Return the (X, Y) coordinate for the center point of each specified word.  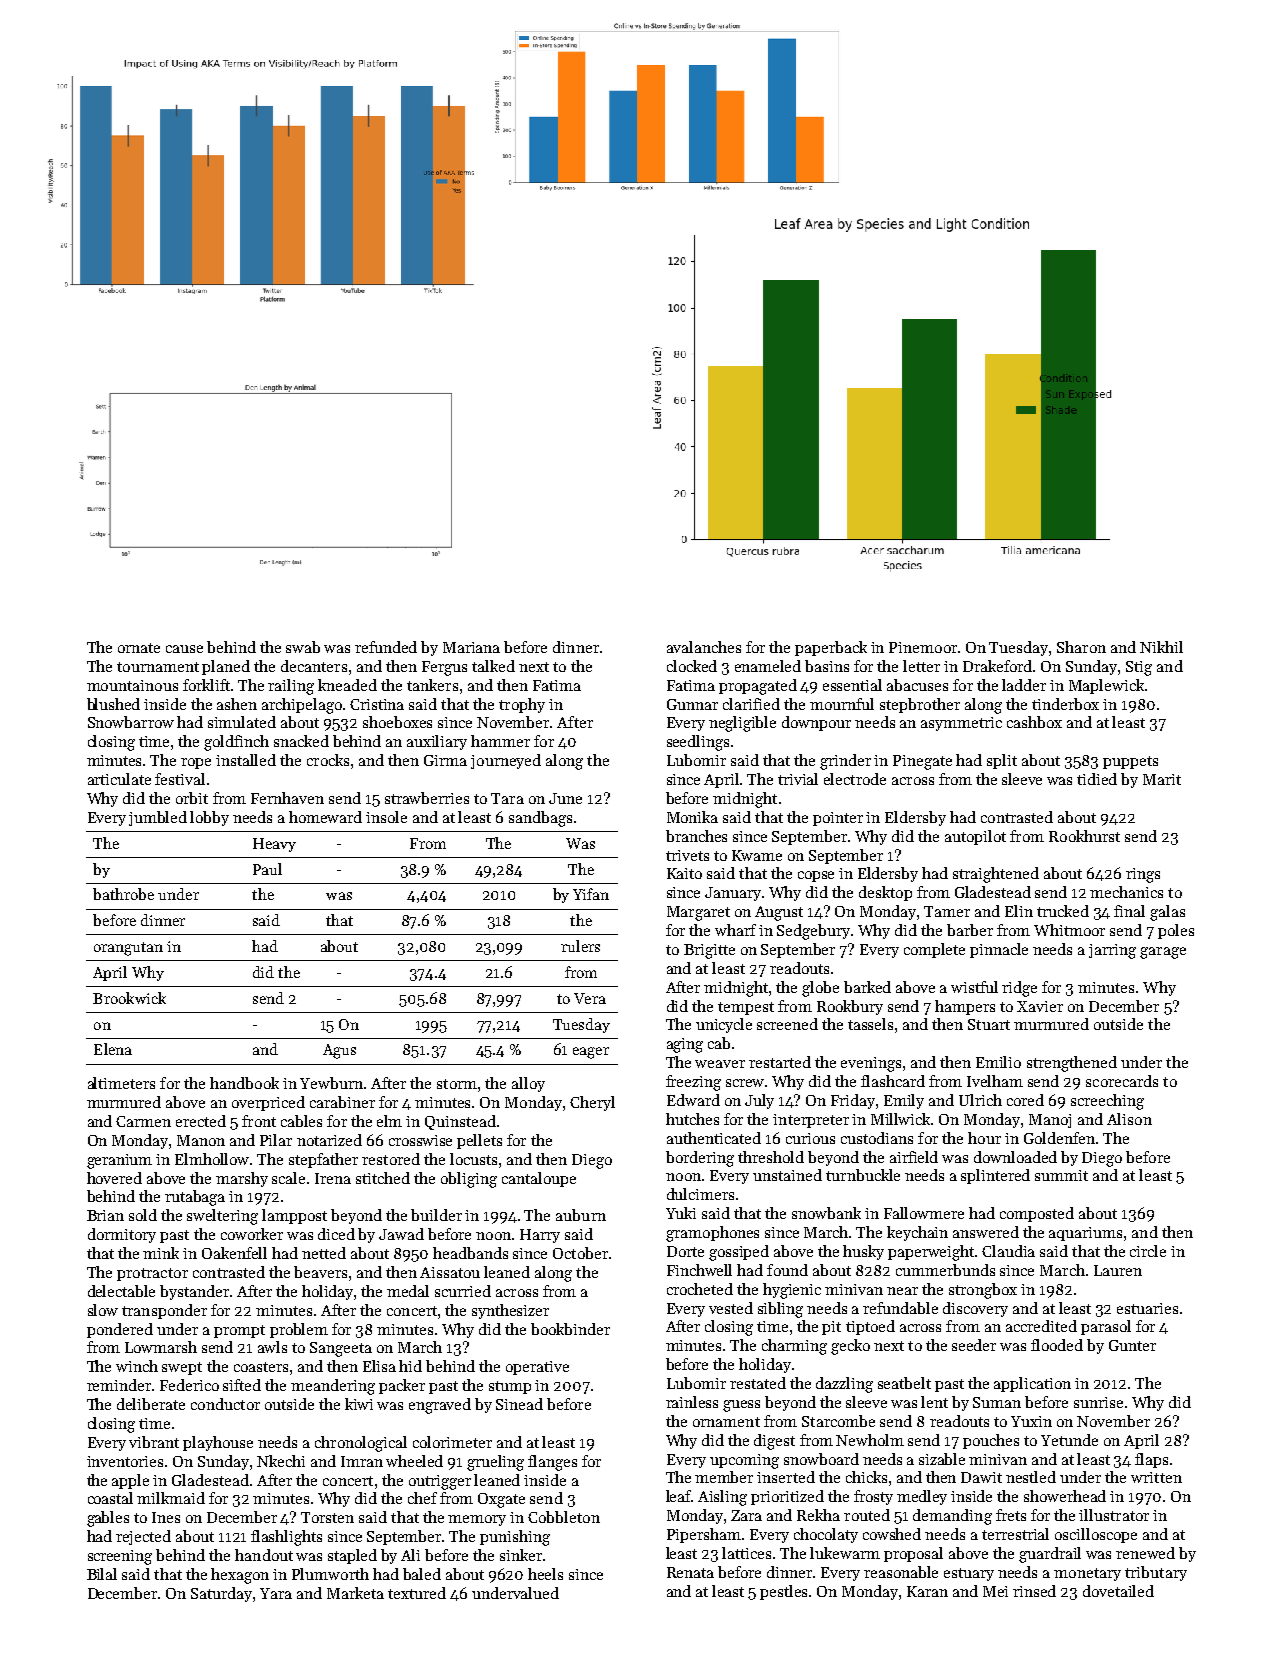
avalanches (704, 647)
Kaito (684, 873)
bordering (700, 1159)
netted (324, 1253)
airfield (914, 1157)
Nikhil (1161, 647)
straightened (996, 875)
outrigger (440, 1482)
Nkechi (281, 1461)
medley (922, 1497)
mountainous (132, 685)
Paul (267, 869)
